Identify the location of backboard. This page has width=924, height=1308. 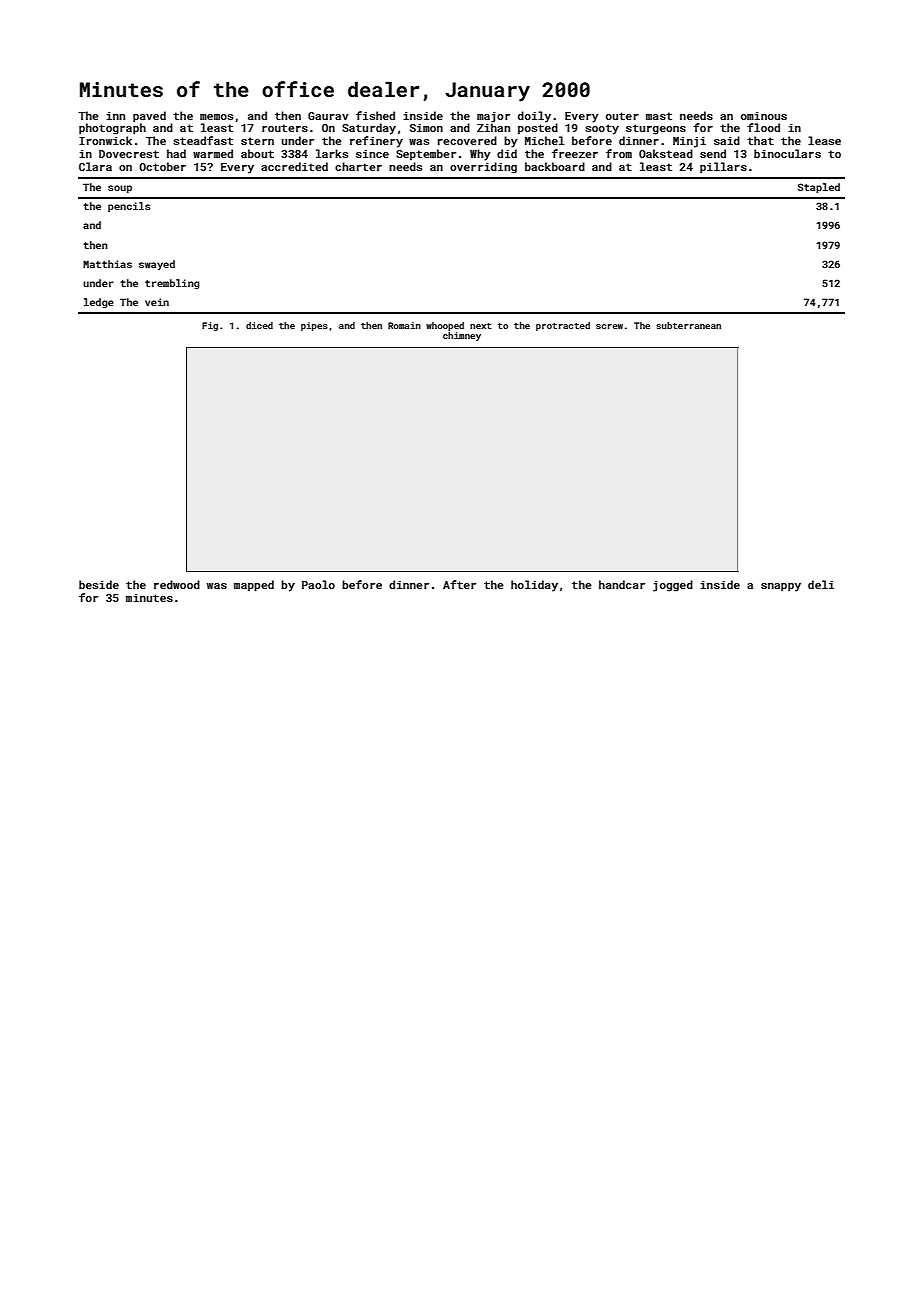
(555, 166).
